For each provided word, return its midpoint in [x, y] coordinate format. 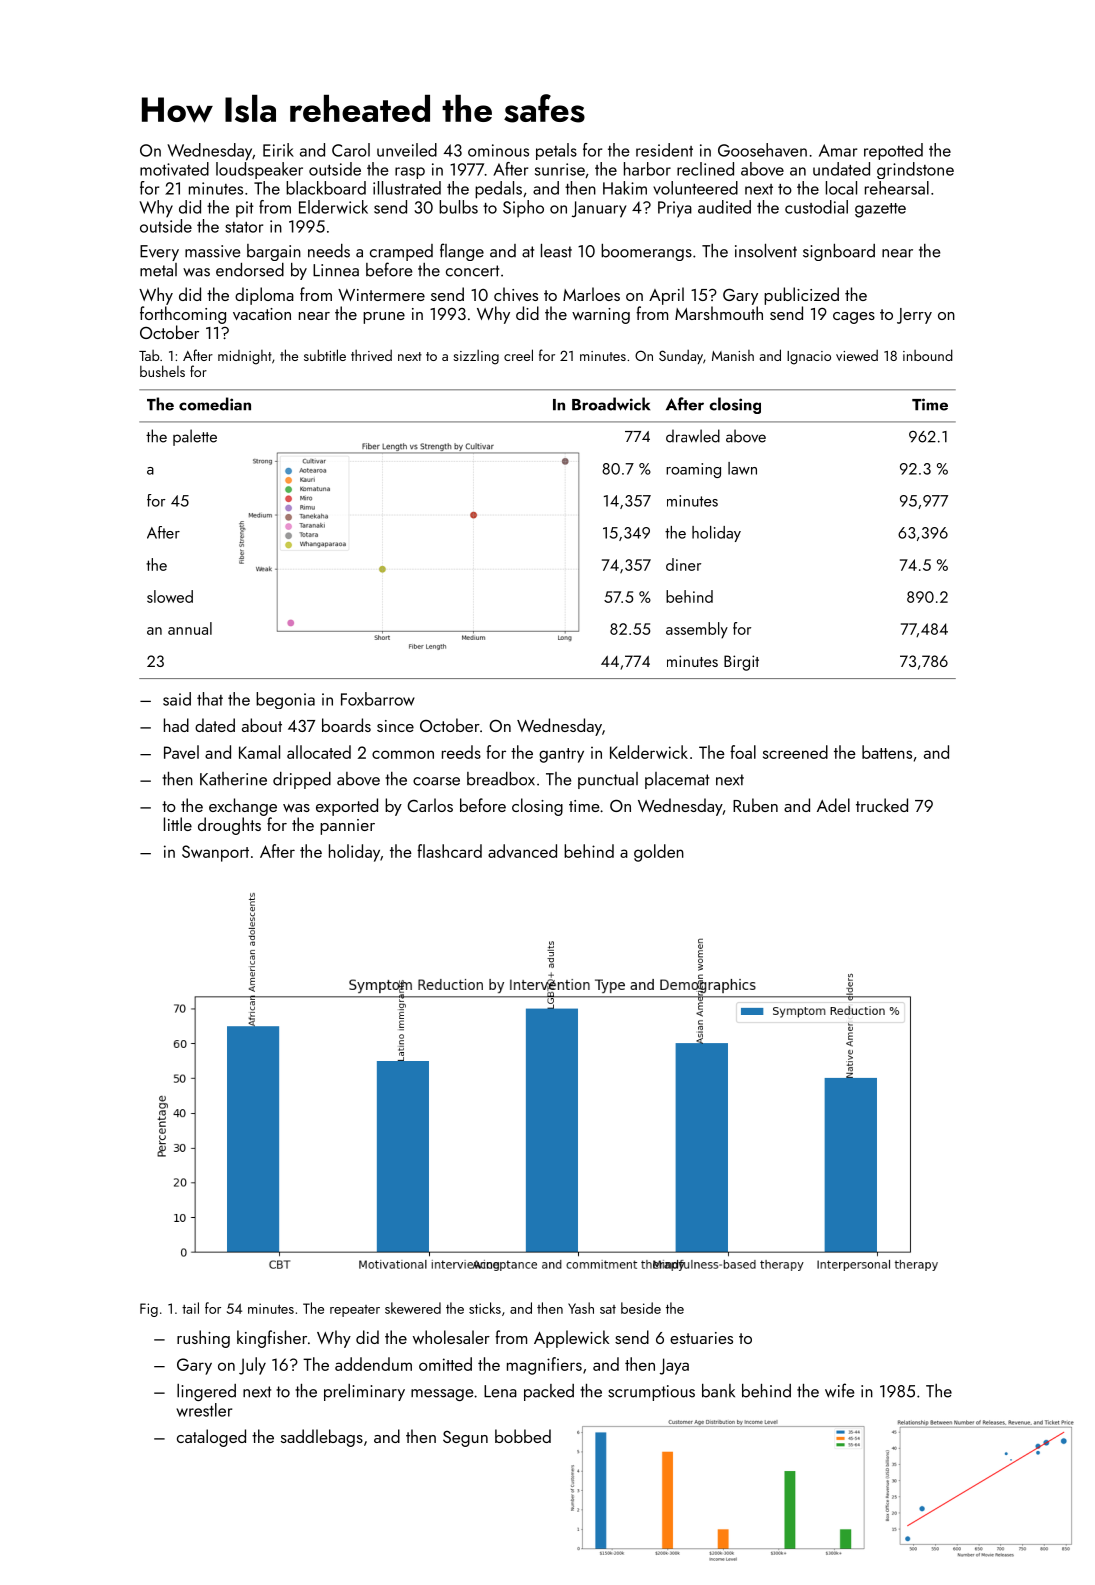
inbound [928, 355]
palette [195, 437]
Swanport [215, 853]
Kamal [259, 752]
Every [159, 253]
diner [683, 564]
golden [659, 853]
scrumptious [651, 1393]
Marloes [591, 294]
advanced [522, 851]
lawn [742, 468]
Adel [833, 805]
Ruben [755, 805]
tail [190, 1308]
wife [839, 1390]
